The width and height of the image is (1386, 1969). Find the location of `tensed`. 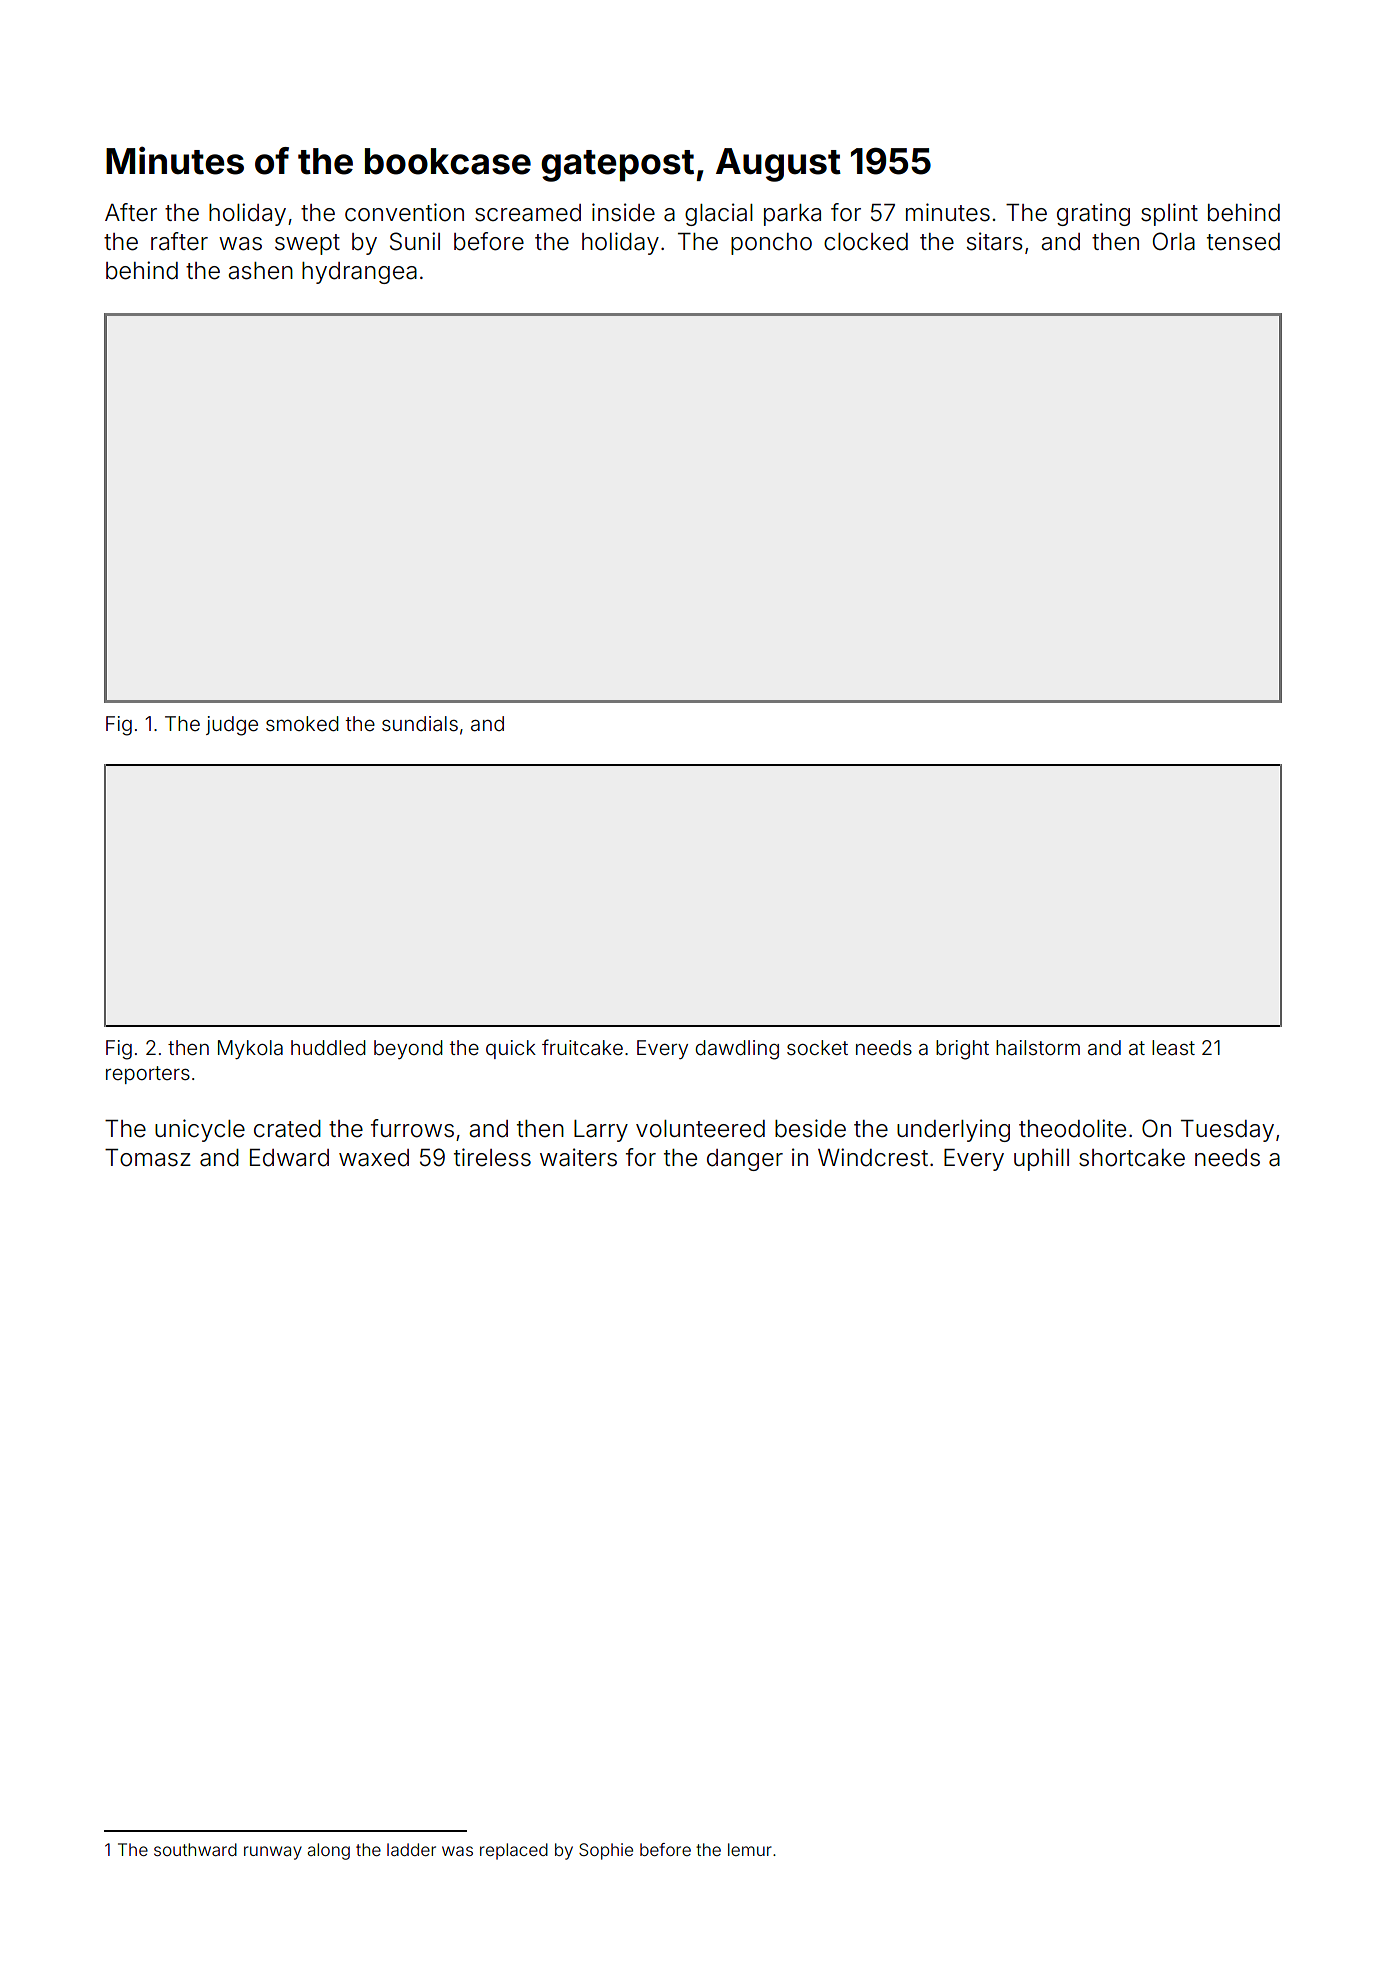

tensed is located at coordinates (1243, 242).
